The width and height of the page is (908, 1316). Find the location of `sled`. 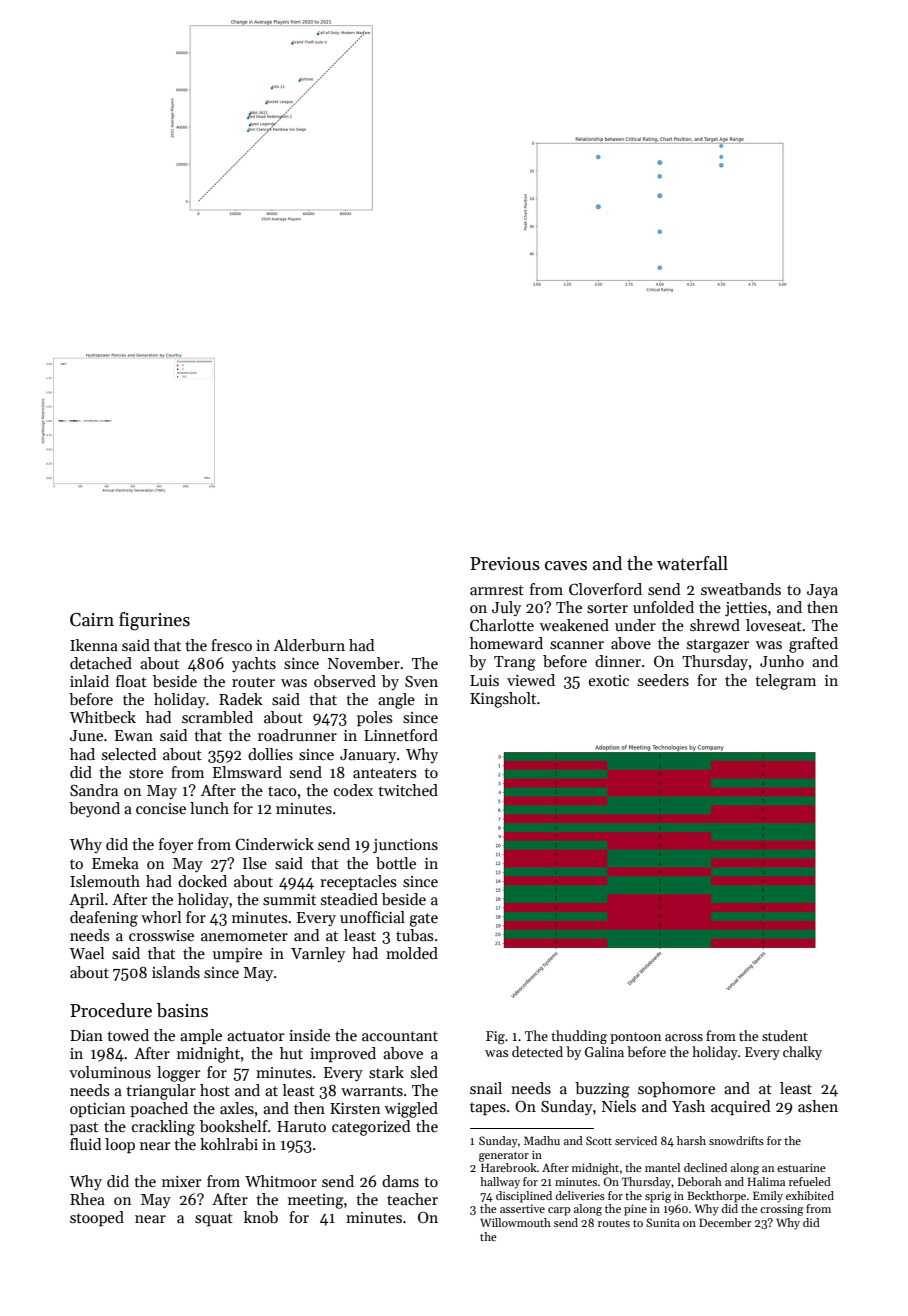

sled is located at coordinates (424, 1072).
